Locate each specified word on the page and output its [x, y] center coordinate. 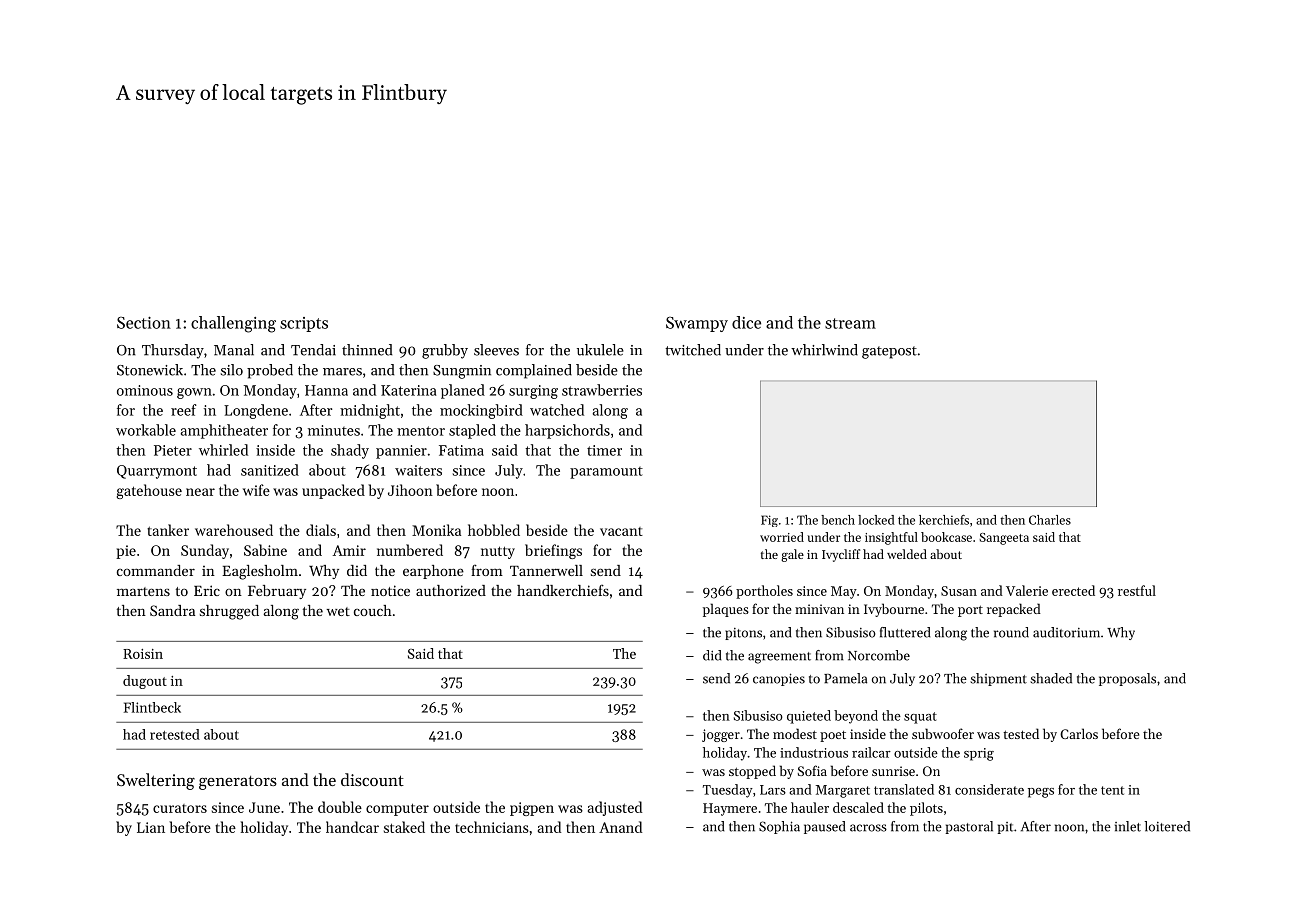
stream [850, 323]
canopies [779, 679]
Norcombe [879, 655]
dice [746, 322]
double [340, 807]
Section [144, 323]
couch [373, 610]
